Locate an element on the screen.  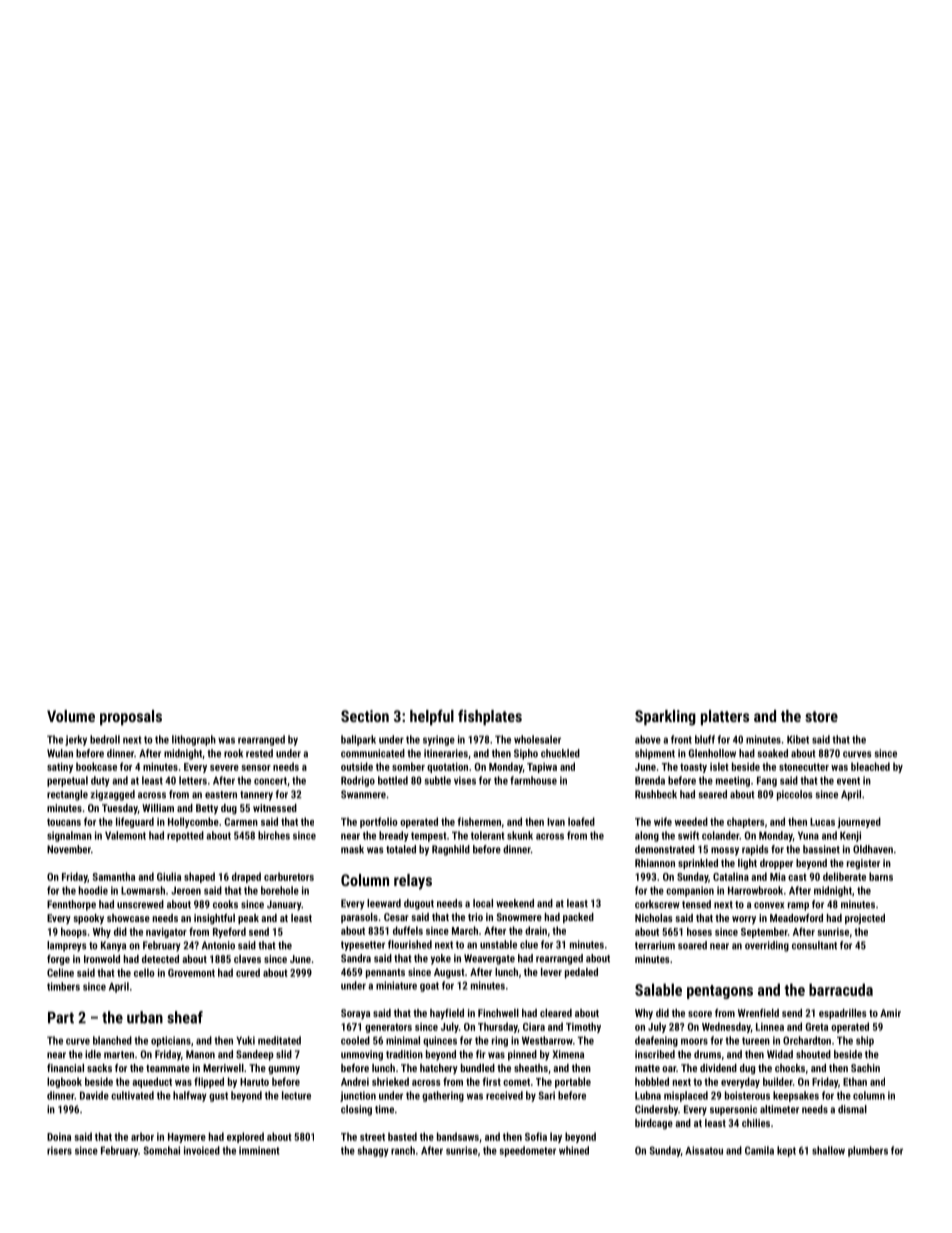
risers is located at coordinates (59, 1150).
